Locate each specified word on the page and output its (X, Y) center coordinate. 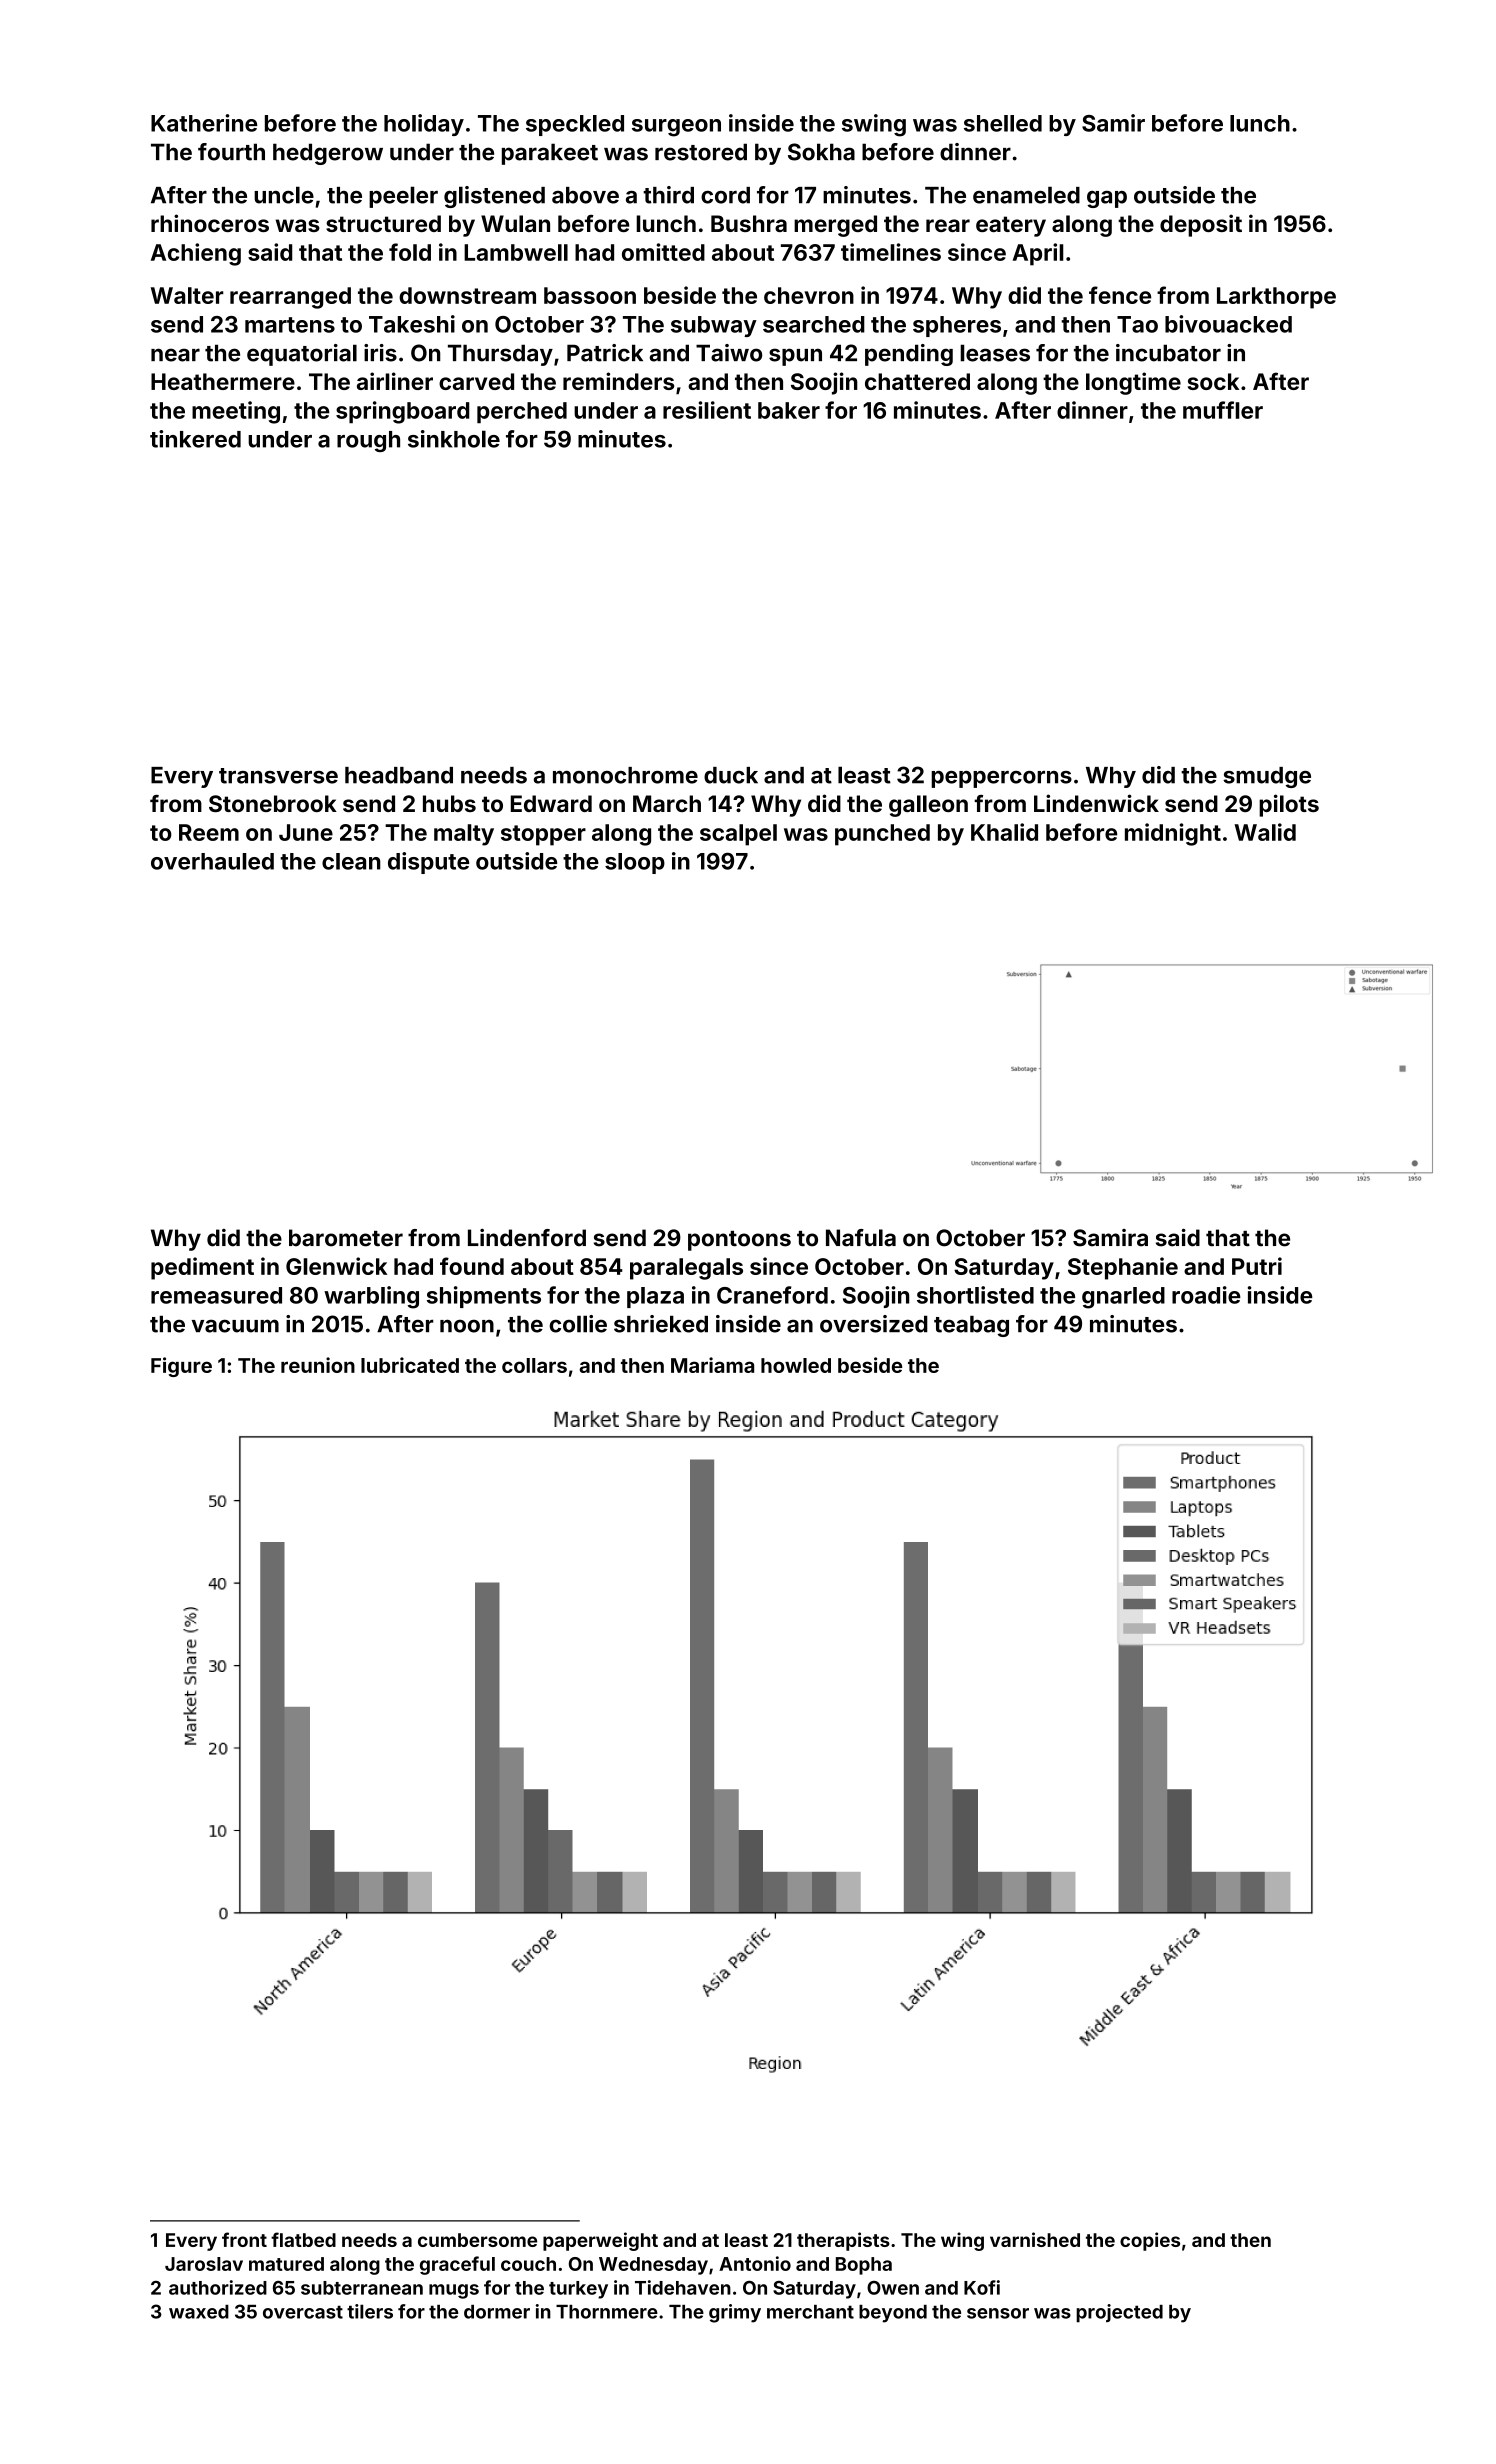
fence (1120, 295)
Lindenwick (1096, 803)
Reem (209, 832)
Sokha (821, 152)
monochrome (625, 775)
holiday (424, 125)
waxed (199, 2312)
